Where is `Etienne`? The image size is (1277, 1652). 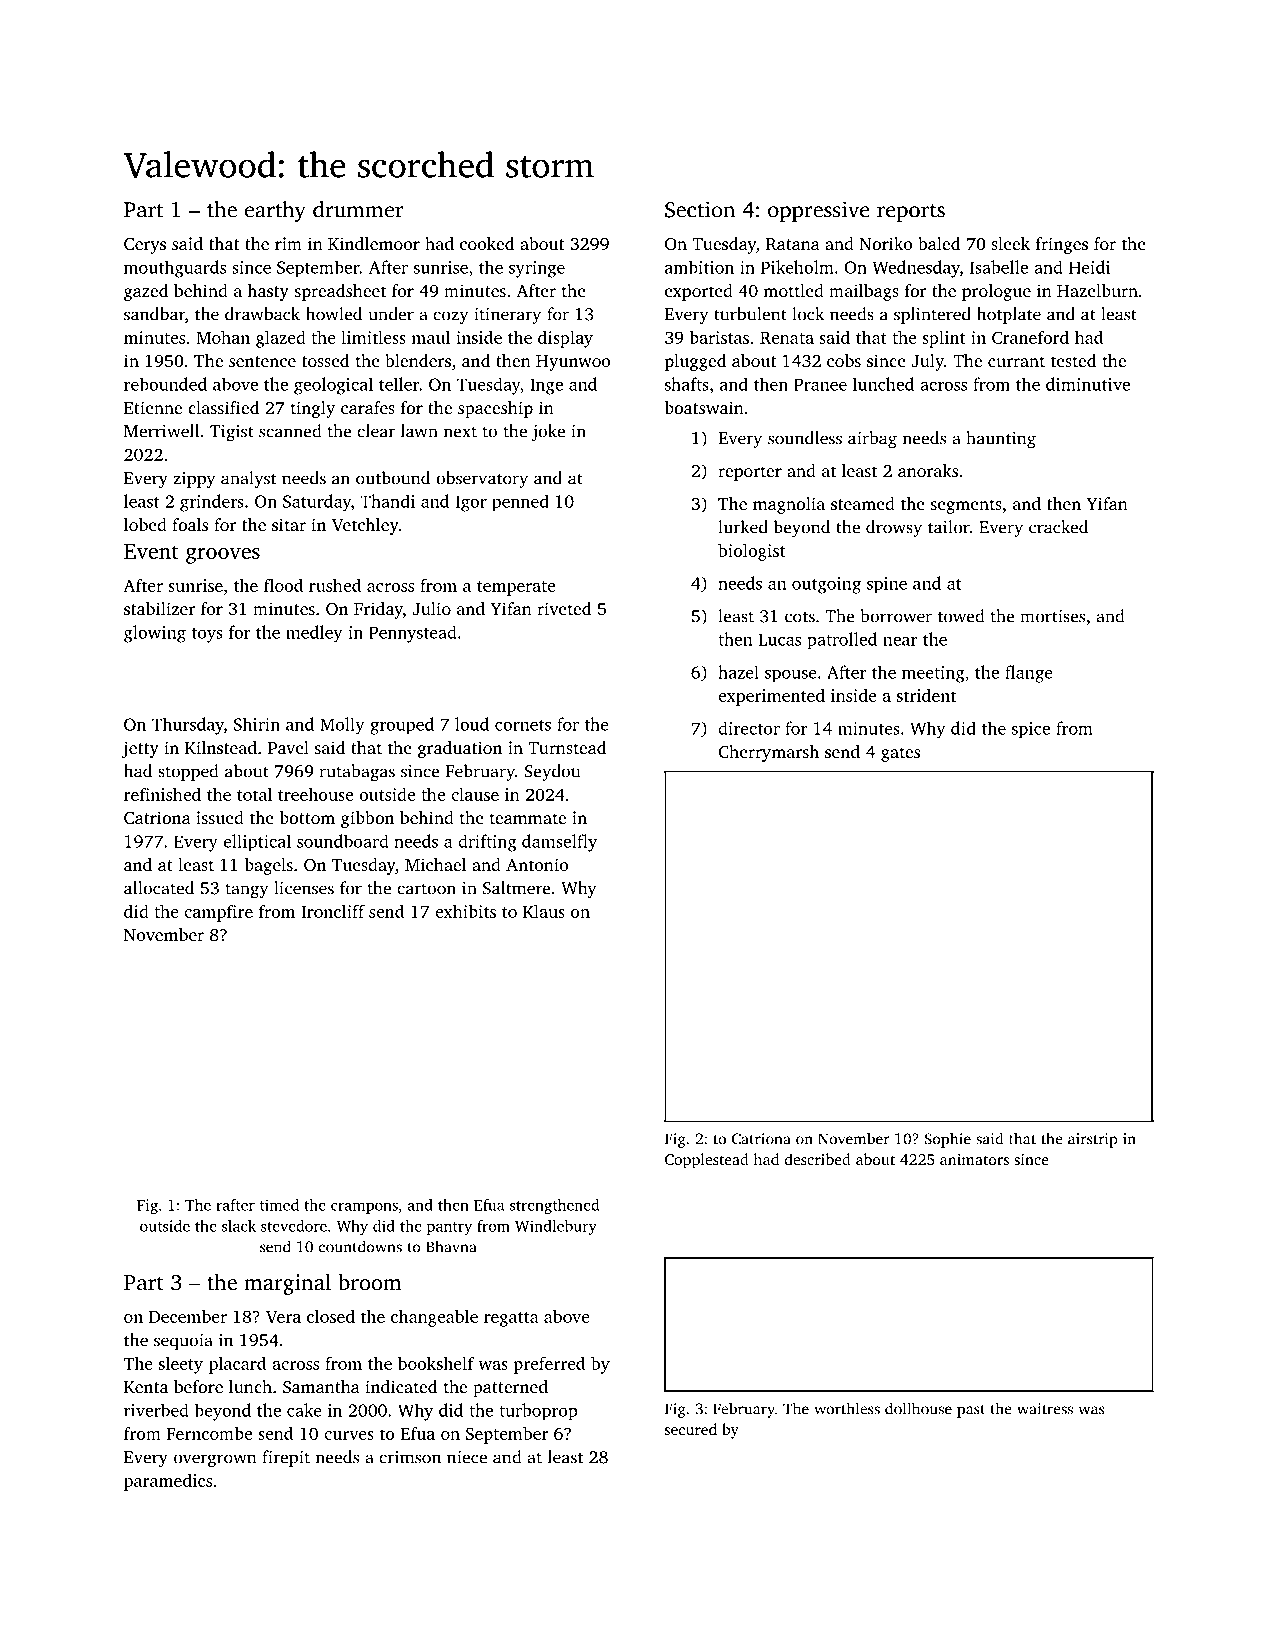
Etienne is located at coordinates (153, 407).
